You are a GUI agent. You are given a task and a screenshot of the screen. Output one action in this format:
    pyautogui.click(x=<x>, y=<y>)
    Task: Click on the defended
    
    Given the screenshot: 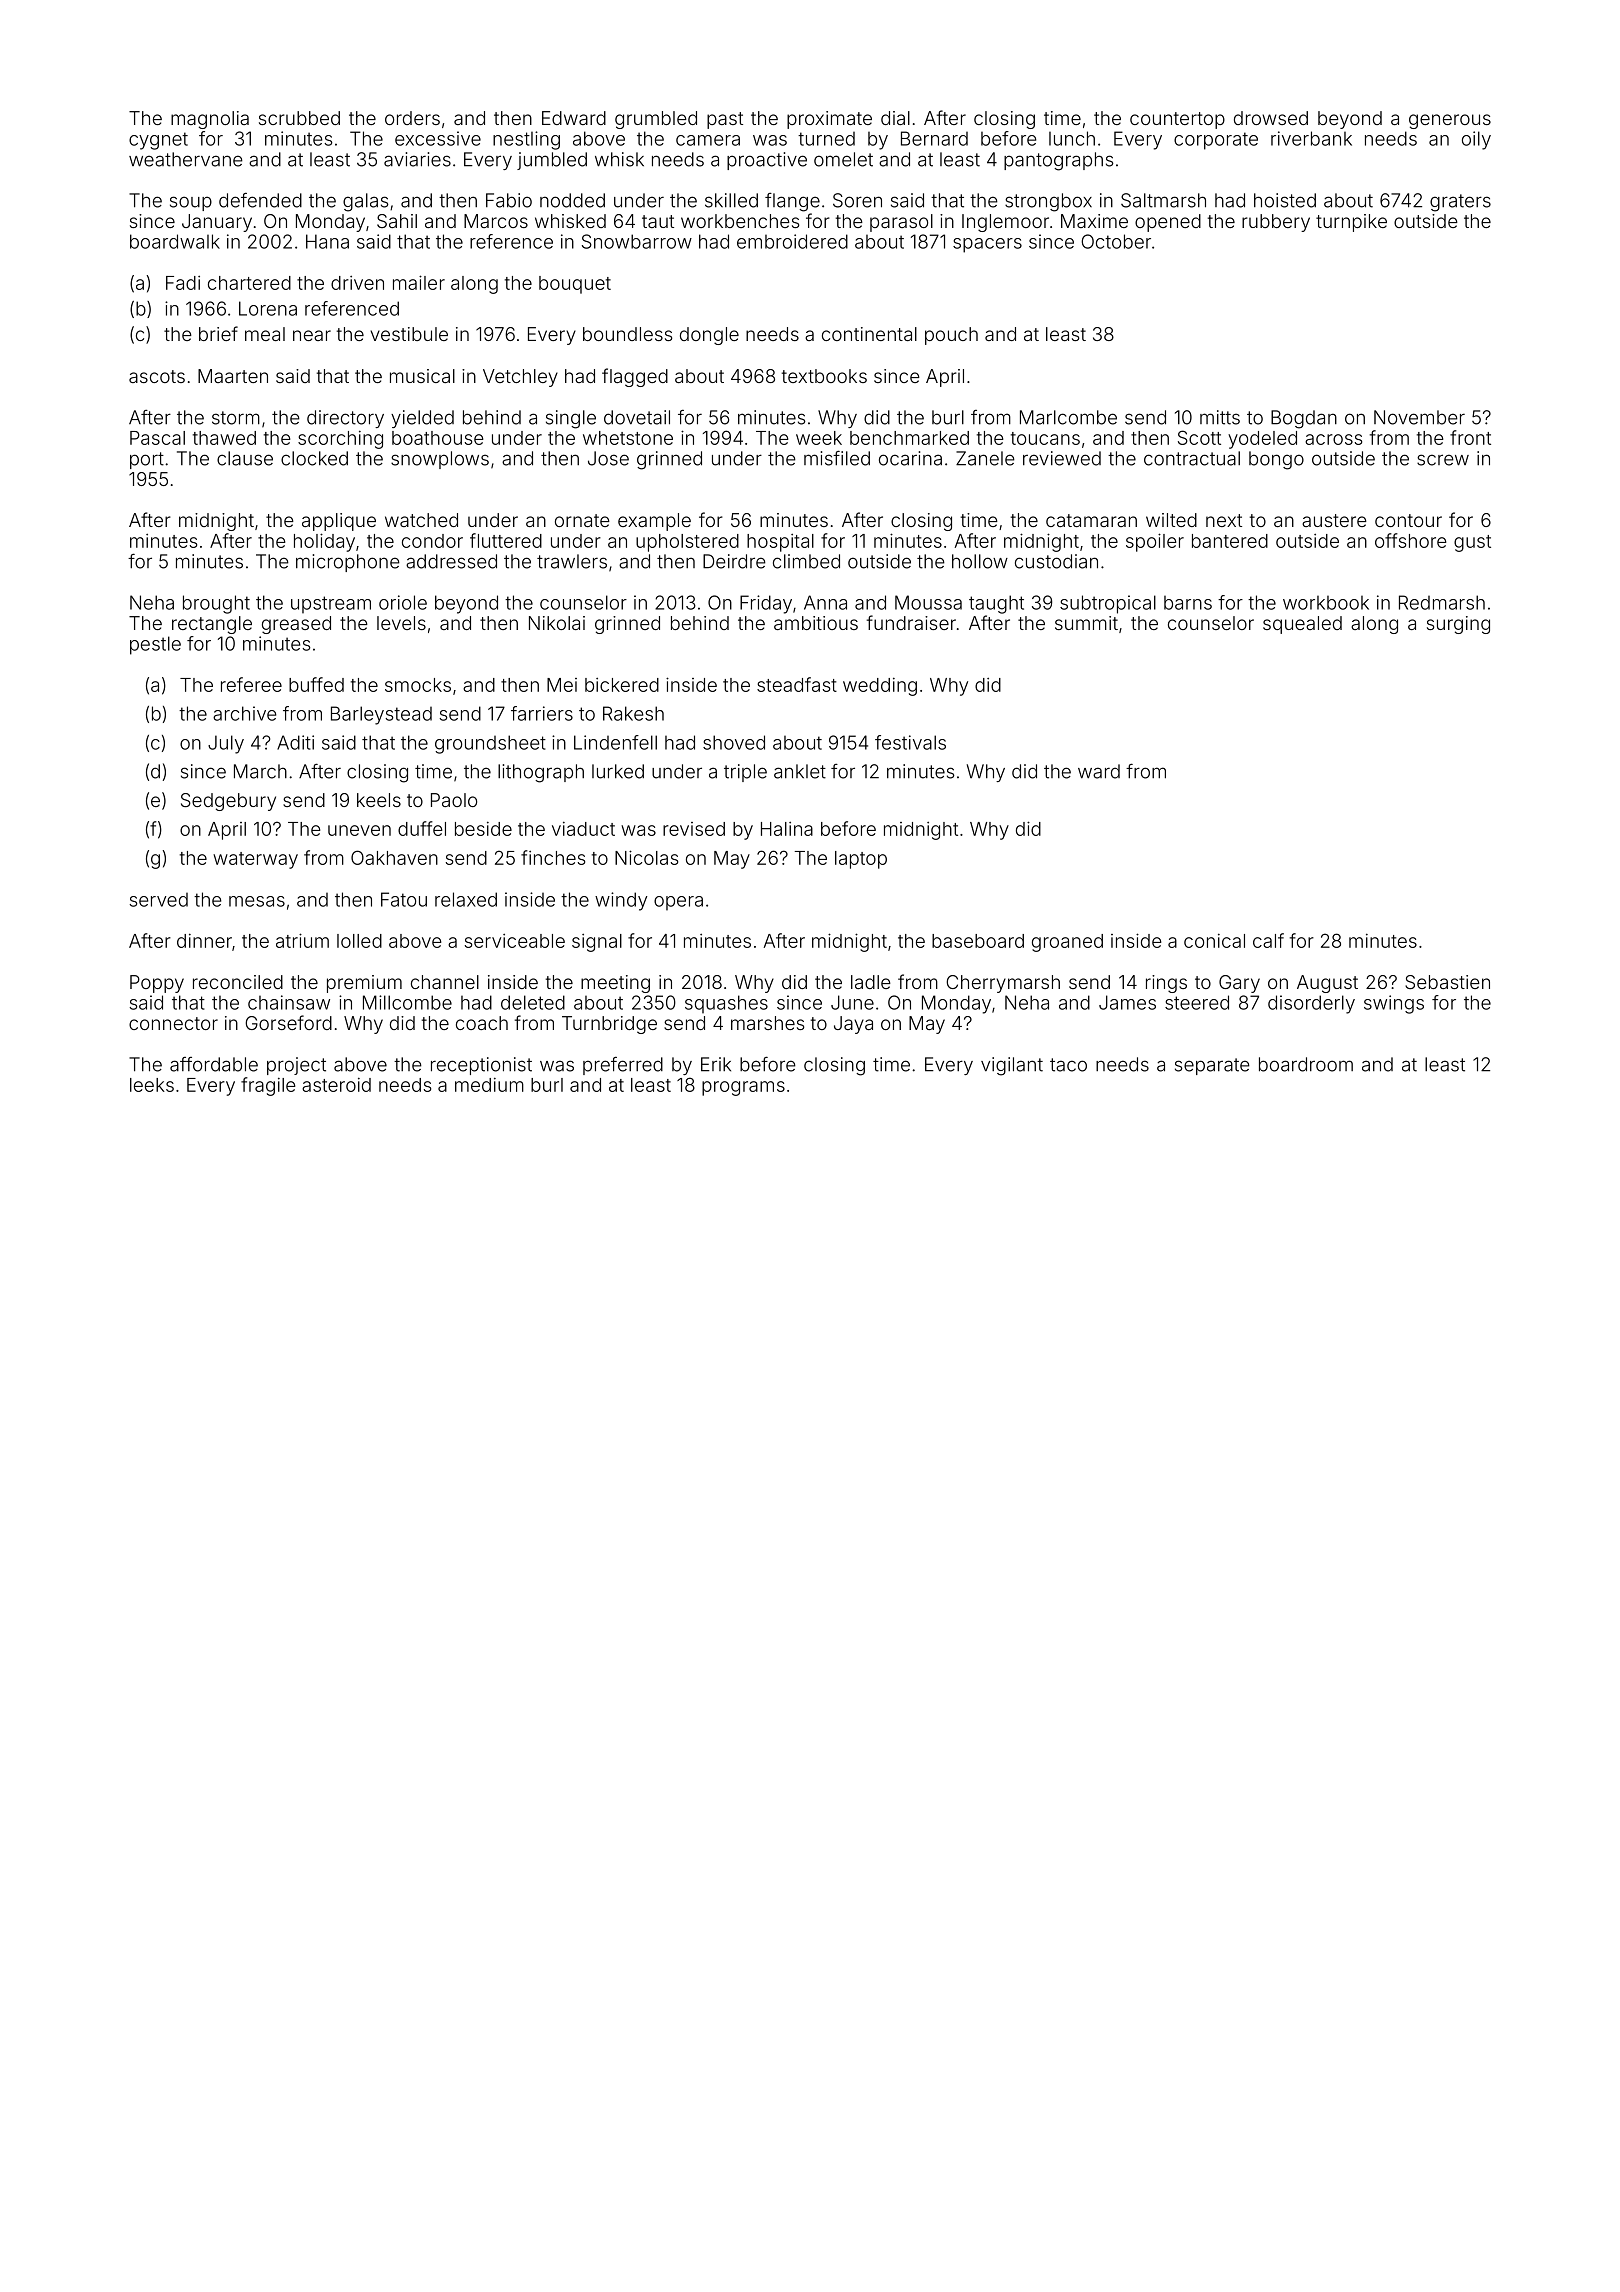 What is the action you would take?
    pyautogui.click(x=260, y=200)
